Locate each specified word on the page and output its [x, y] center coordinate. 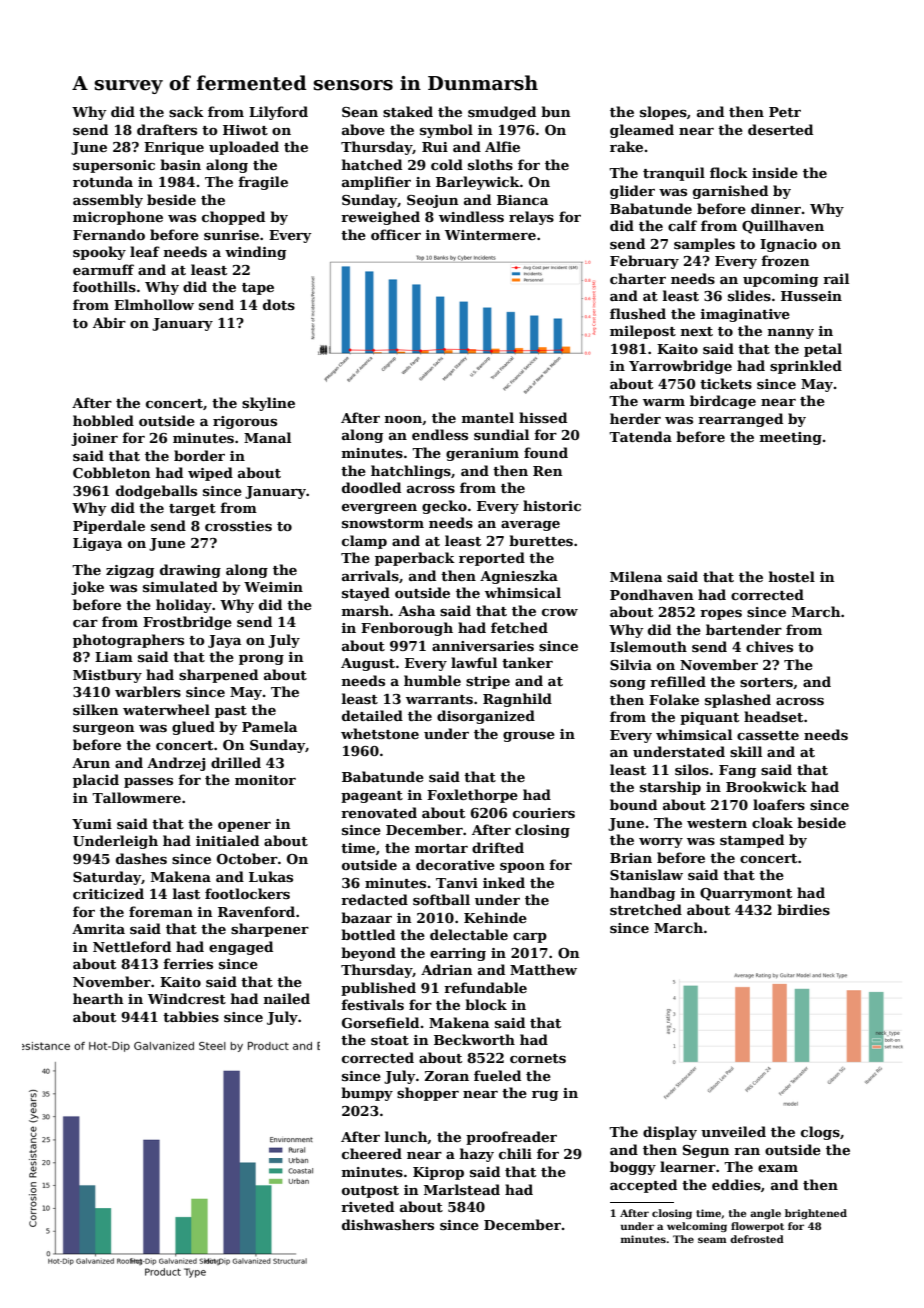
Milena [636, 576]
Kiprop [438, 1173]
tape [258, 289]
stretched [646, 909]
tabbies [191, 1016]
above [363, 129]
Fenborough [407, 629]
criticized [108, 893]
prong [261, 660]
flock [729, 172]
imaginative [745, 315]
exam [778, 1168]
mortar [441, 848]
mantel [488, 417]
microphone [118, 218]
